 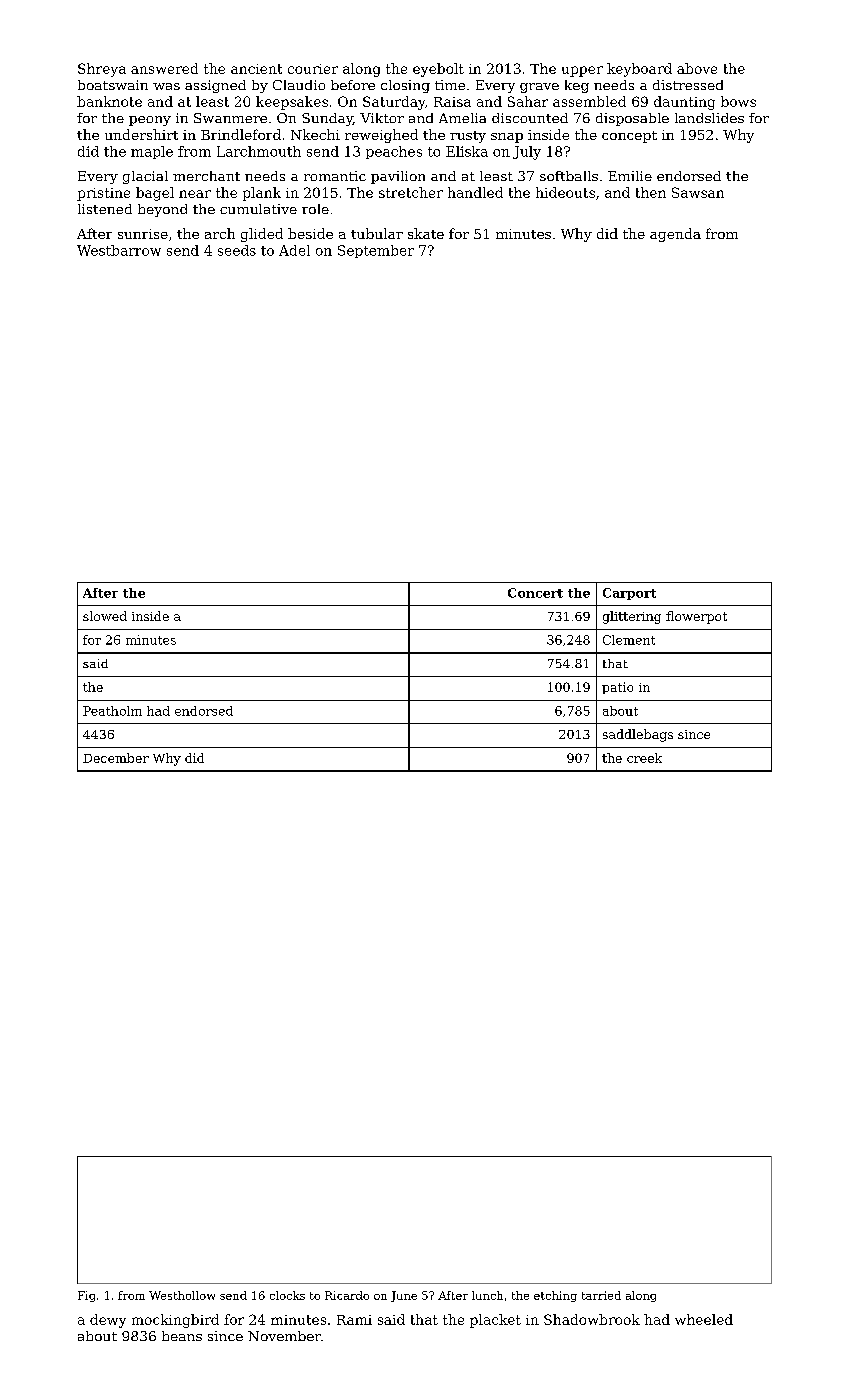 I want to click on patio, so click(x=617, y=688).
